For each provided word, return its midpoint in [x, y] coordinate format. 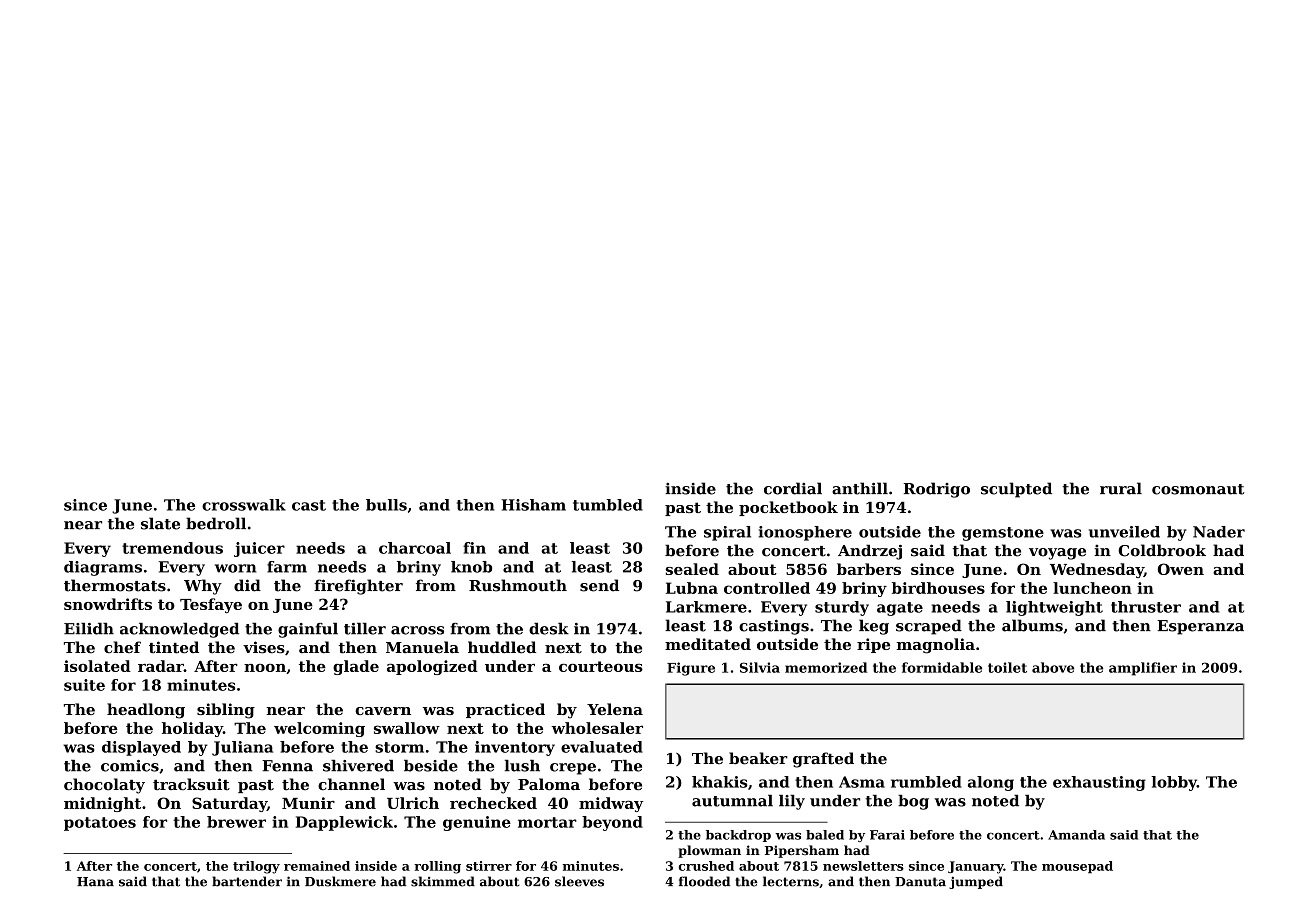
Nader [1219, 532]
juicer [259, 549]
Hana [95, 882]
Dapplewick [344, 823]
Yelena [615, 709]
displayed [141, 748]
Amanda [1076, 835]
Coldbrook [1162, 550]
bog [913, 802]
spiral [727, 533]
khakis [719, 782]
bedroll [216, 523]
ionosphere [805, 533]
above [1053, 667]
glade [356, 667]
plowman [709, 851]
